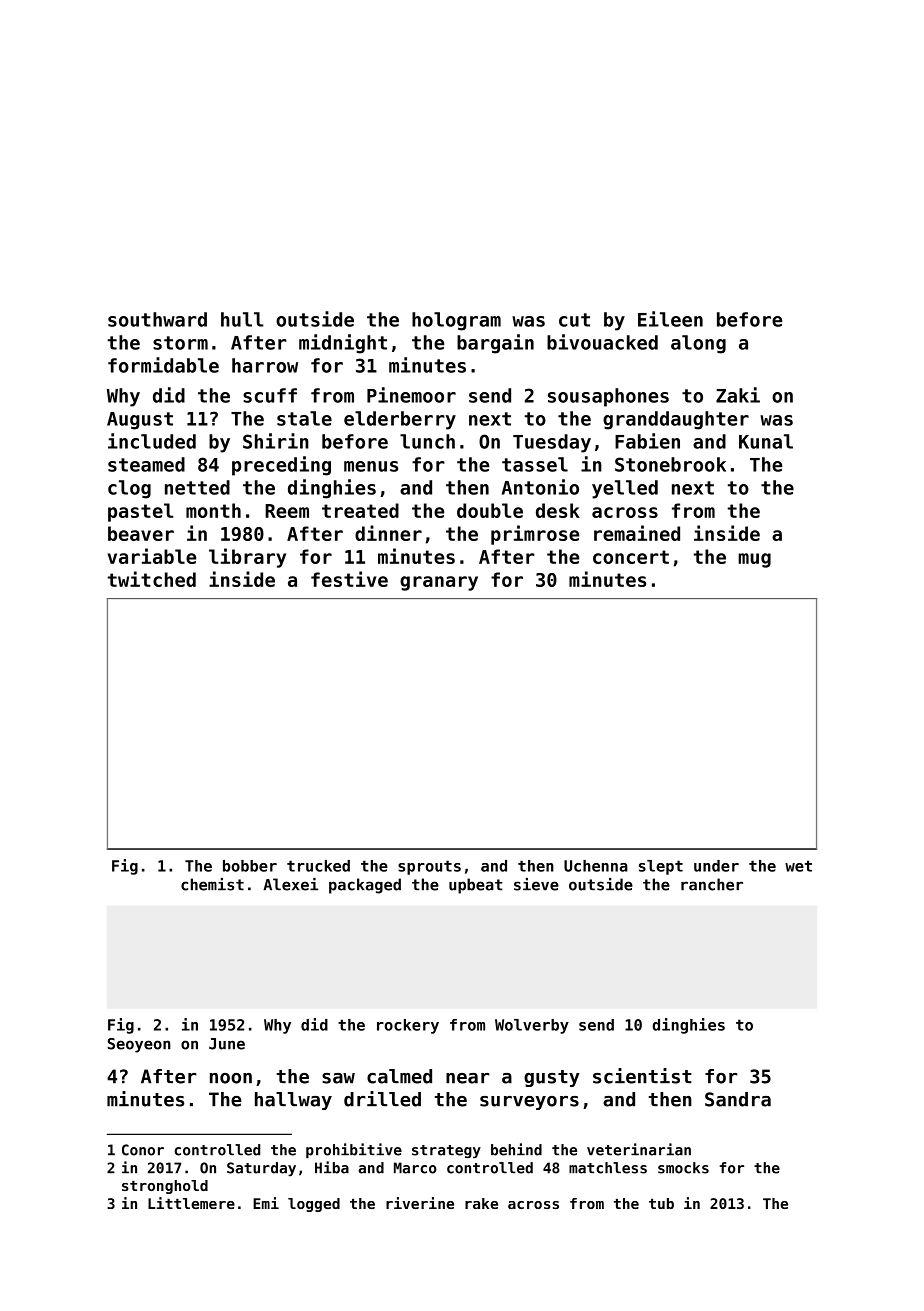  What do you see at coordinates (227, 1044) in the document?
I see `June` at bounding box center [227, 1044].
